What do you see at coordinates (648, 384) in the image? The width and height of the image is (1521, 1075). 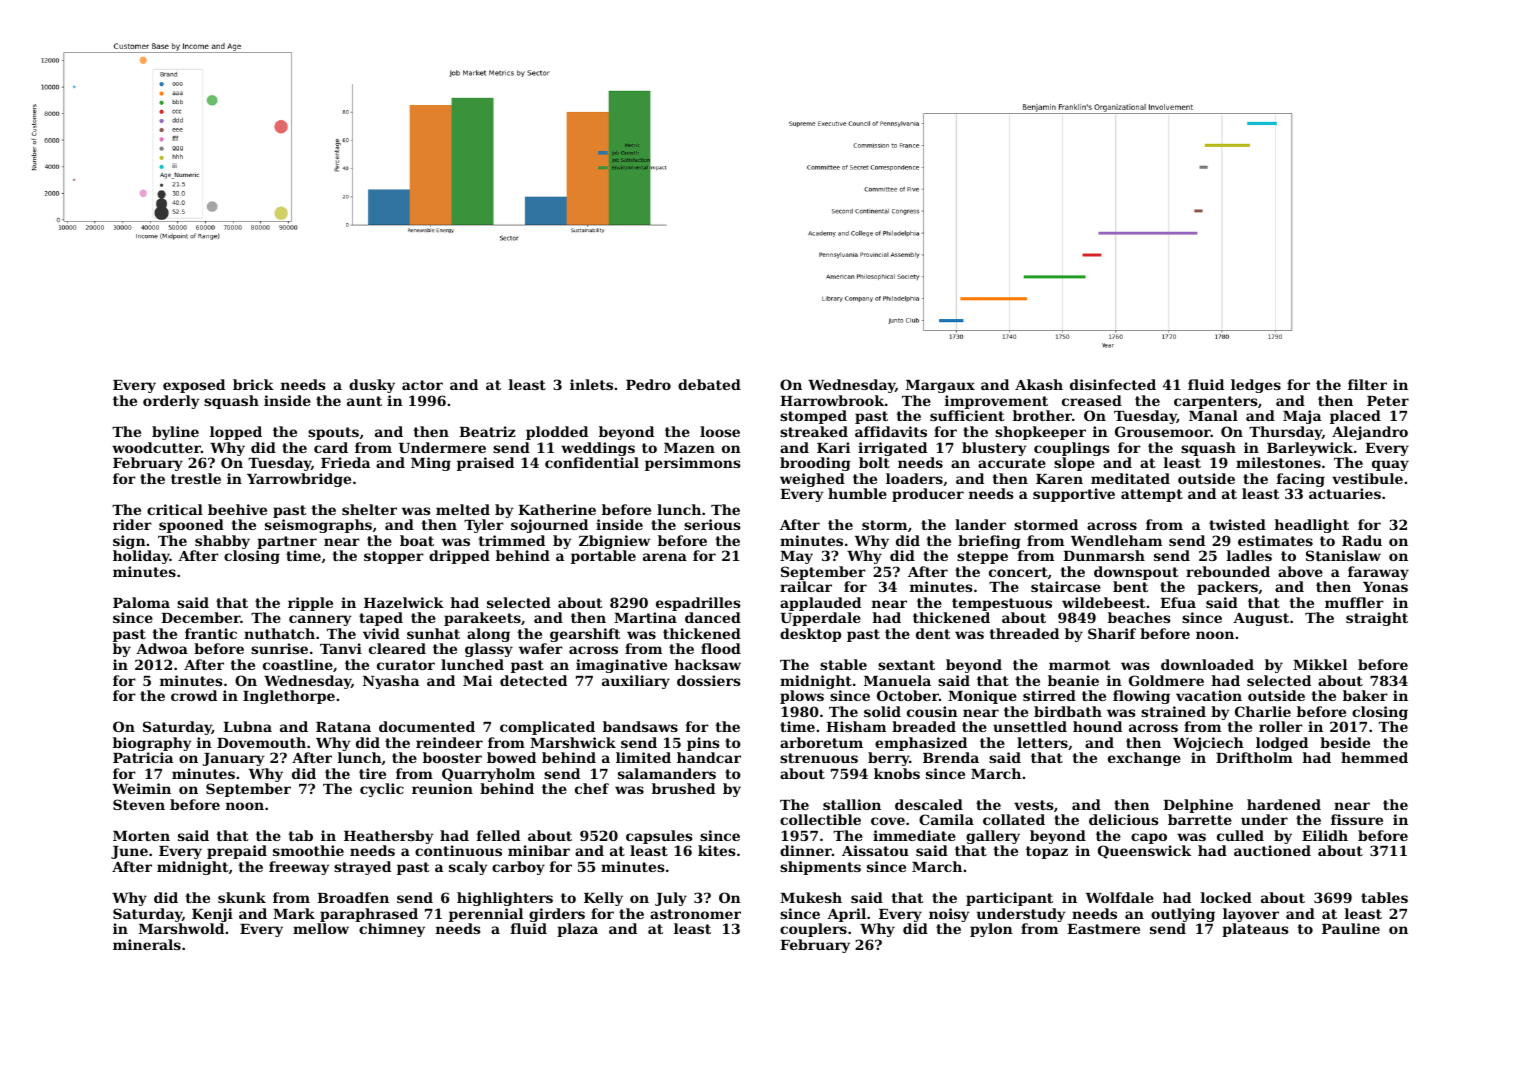 I see `Pedro` at bounding box center [648, 384].
